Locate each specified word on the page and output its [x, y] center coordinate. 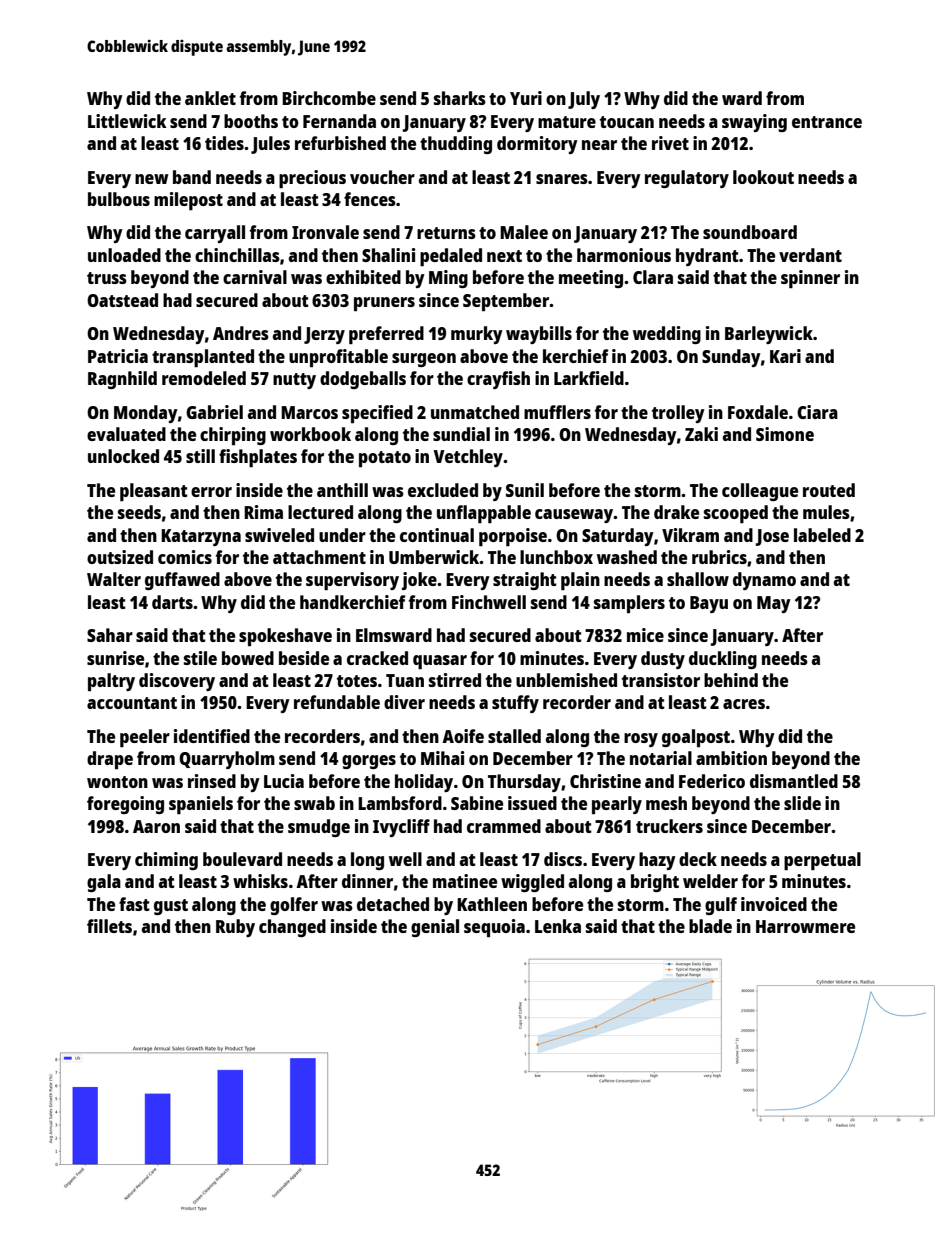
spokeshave [285, 637]
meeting [591, 279]
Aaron [156, 826]
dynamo [764, 581]
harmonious [624, 255]
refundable [337, 702]
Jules [270, 145]
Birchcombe [329, 98]
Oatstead [122, 300]
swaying [754, 123]
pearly [617, 805]
